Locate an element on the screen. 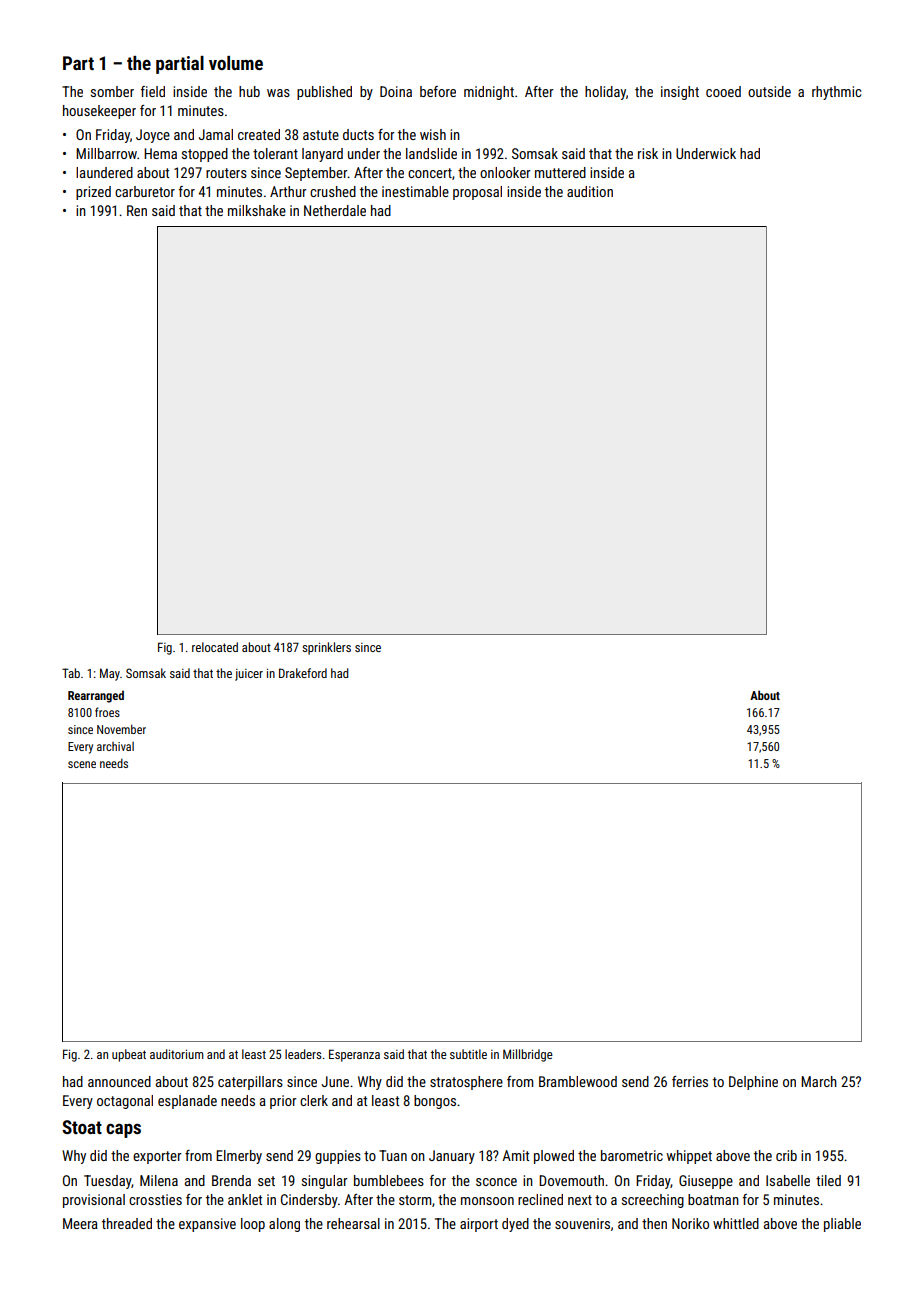 The width and height of the screenshot is (924, 1308). airport is located at coordinates (479, 1225).
